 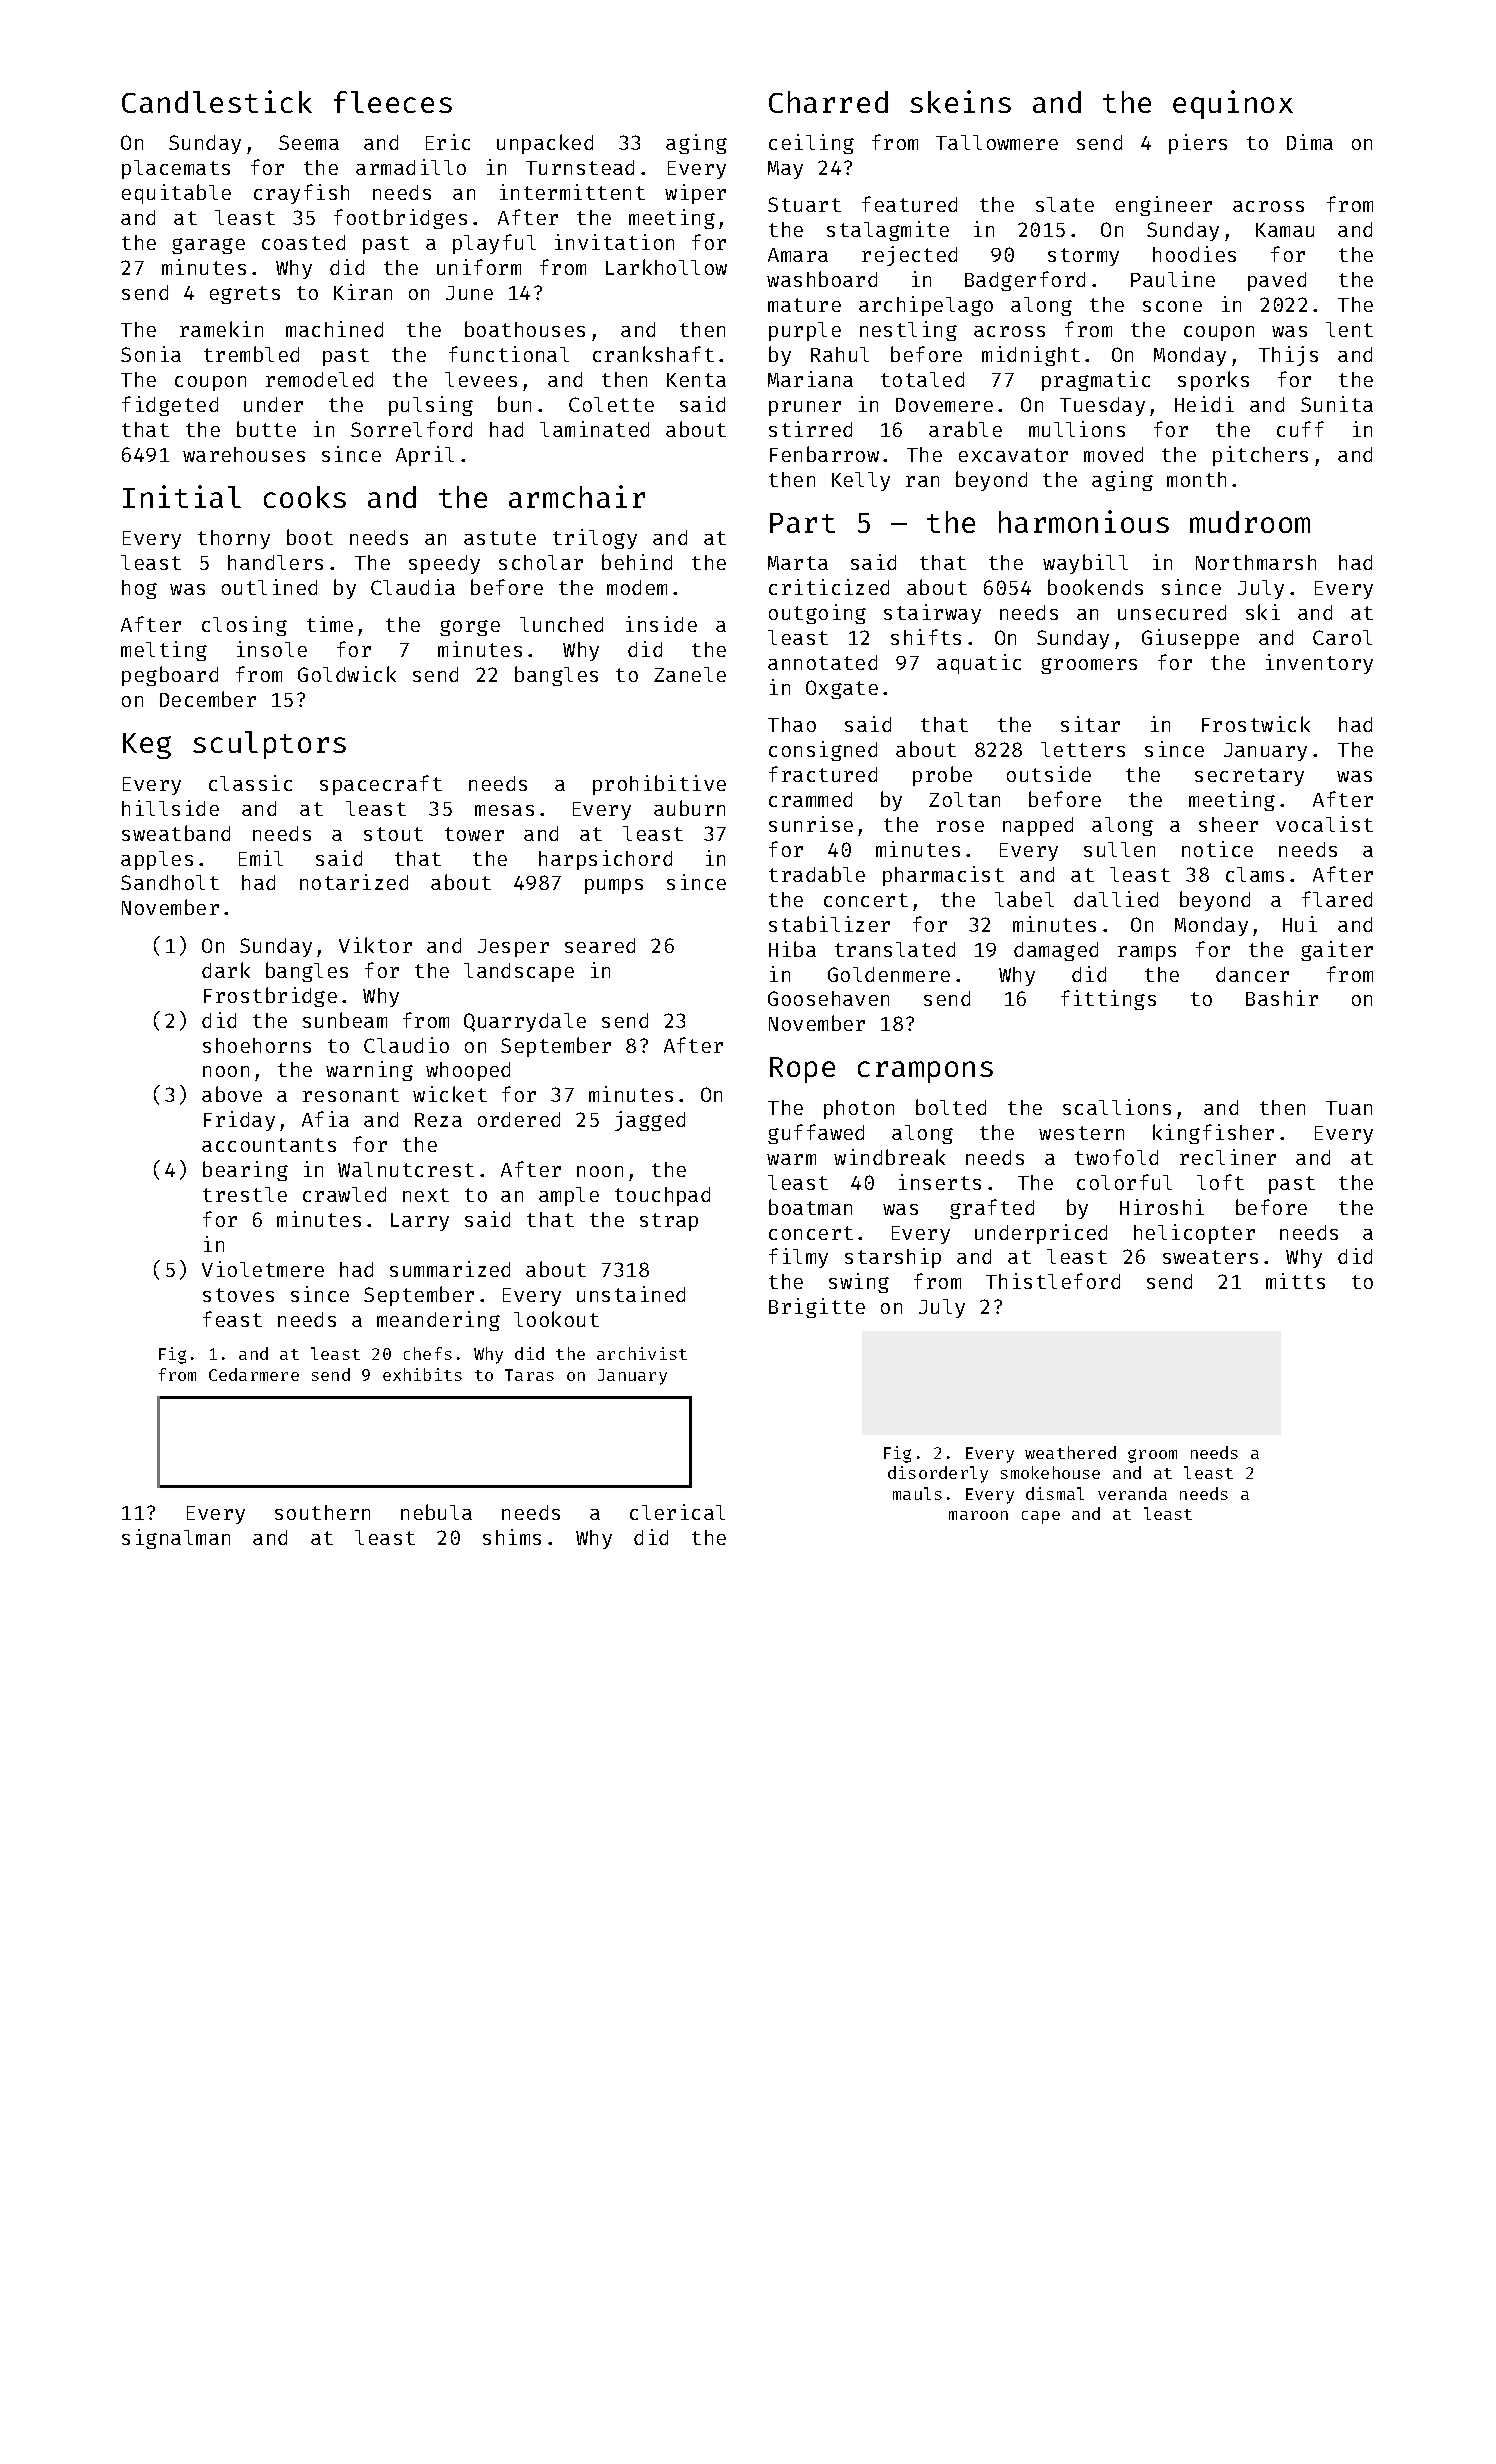 What do you see at coordinates (512, 1537) in the page?
I see `shims` at bounding box center [512, 1537].
